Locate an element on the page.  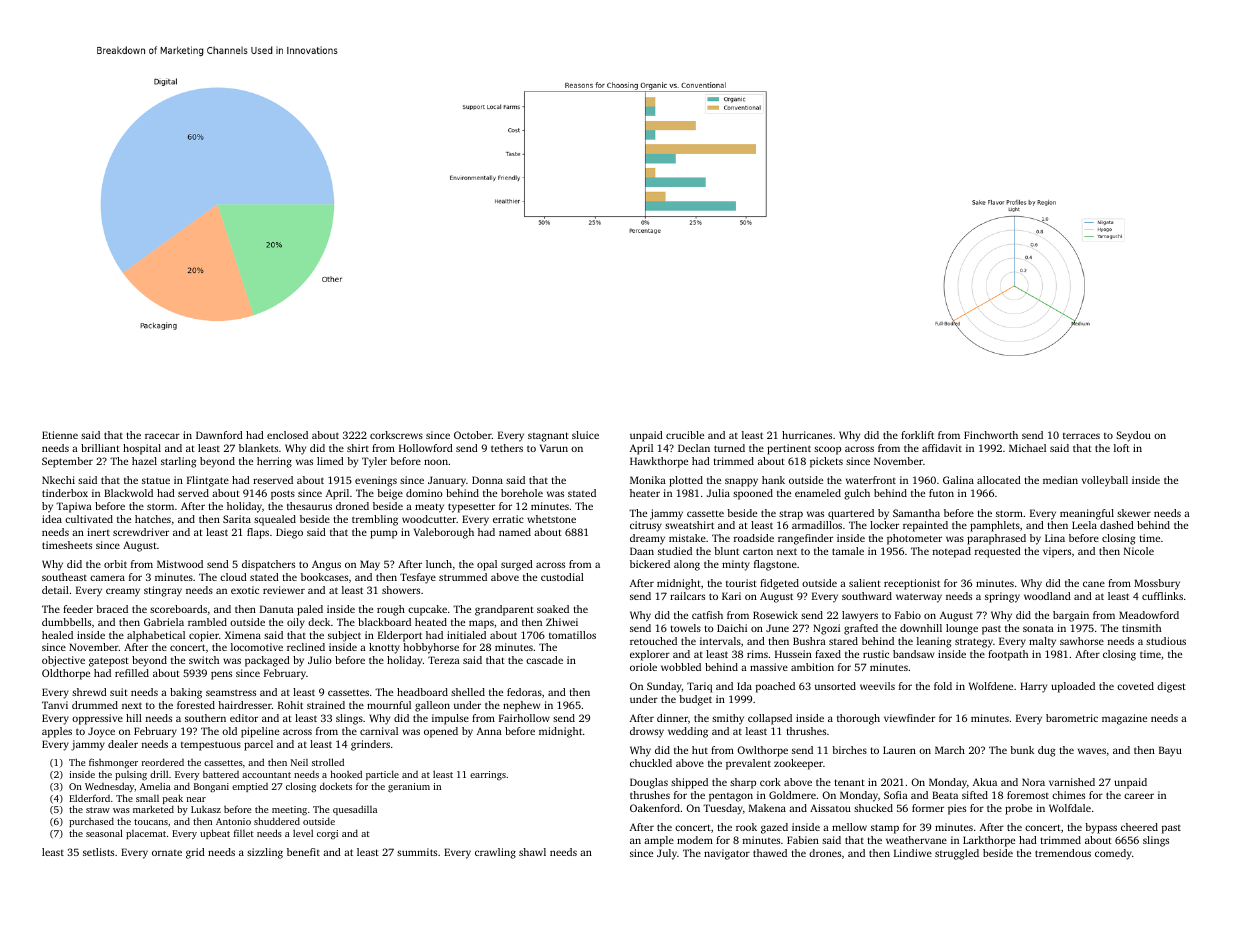
ample is located at coordinates (659, 841).
